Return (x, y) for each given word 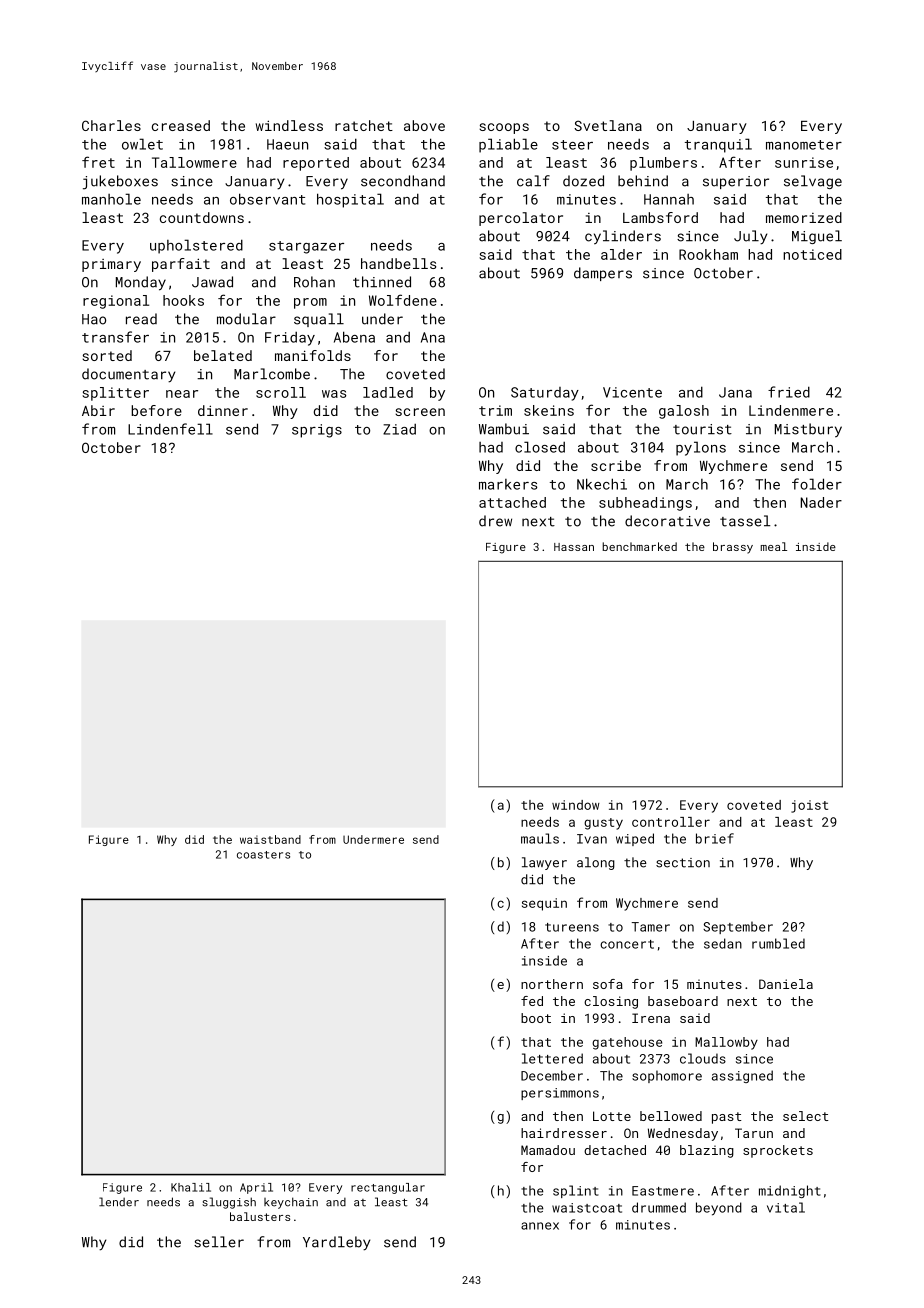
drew (495, 521)
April (256, 1188)
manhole (111, 199)
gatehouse (627, 1043)
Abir (98, 410)
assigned (742, 1076)
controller (671, 822)
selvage (813, 182)
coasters (263, 855)
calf (533, 181)
